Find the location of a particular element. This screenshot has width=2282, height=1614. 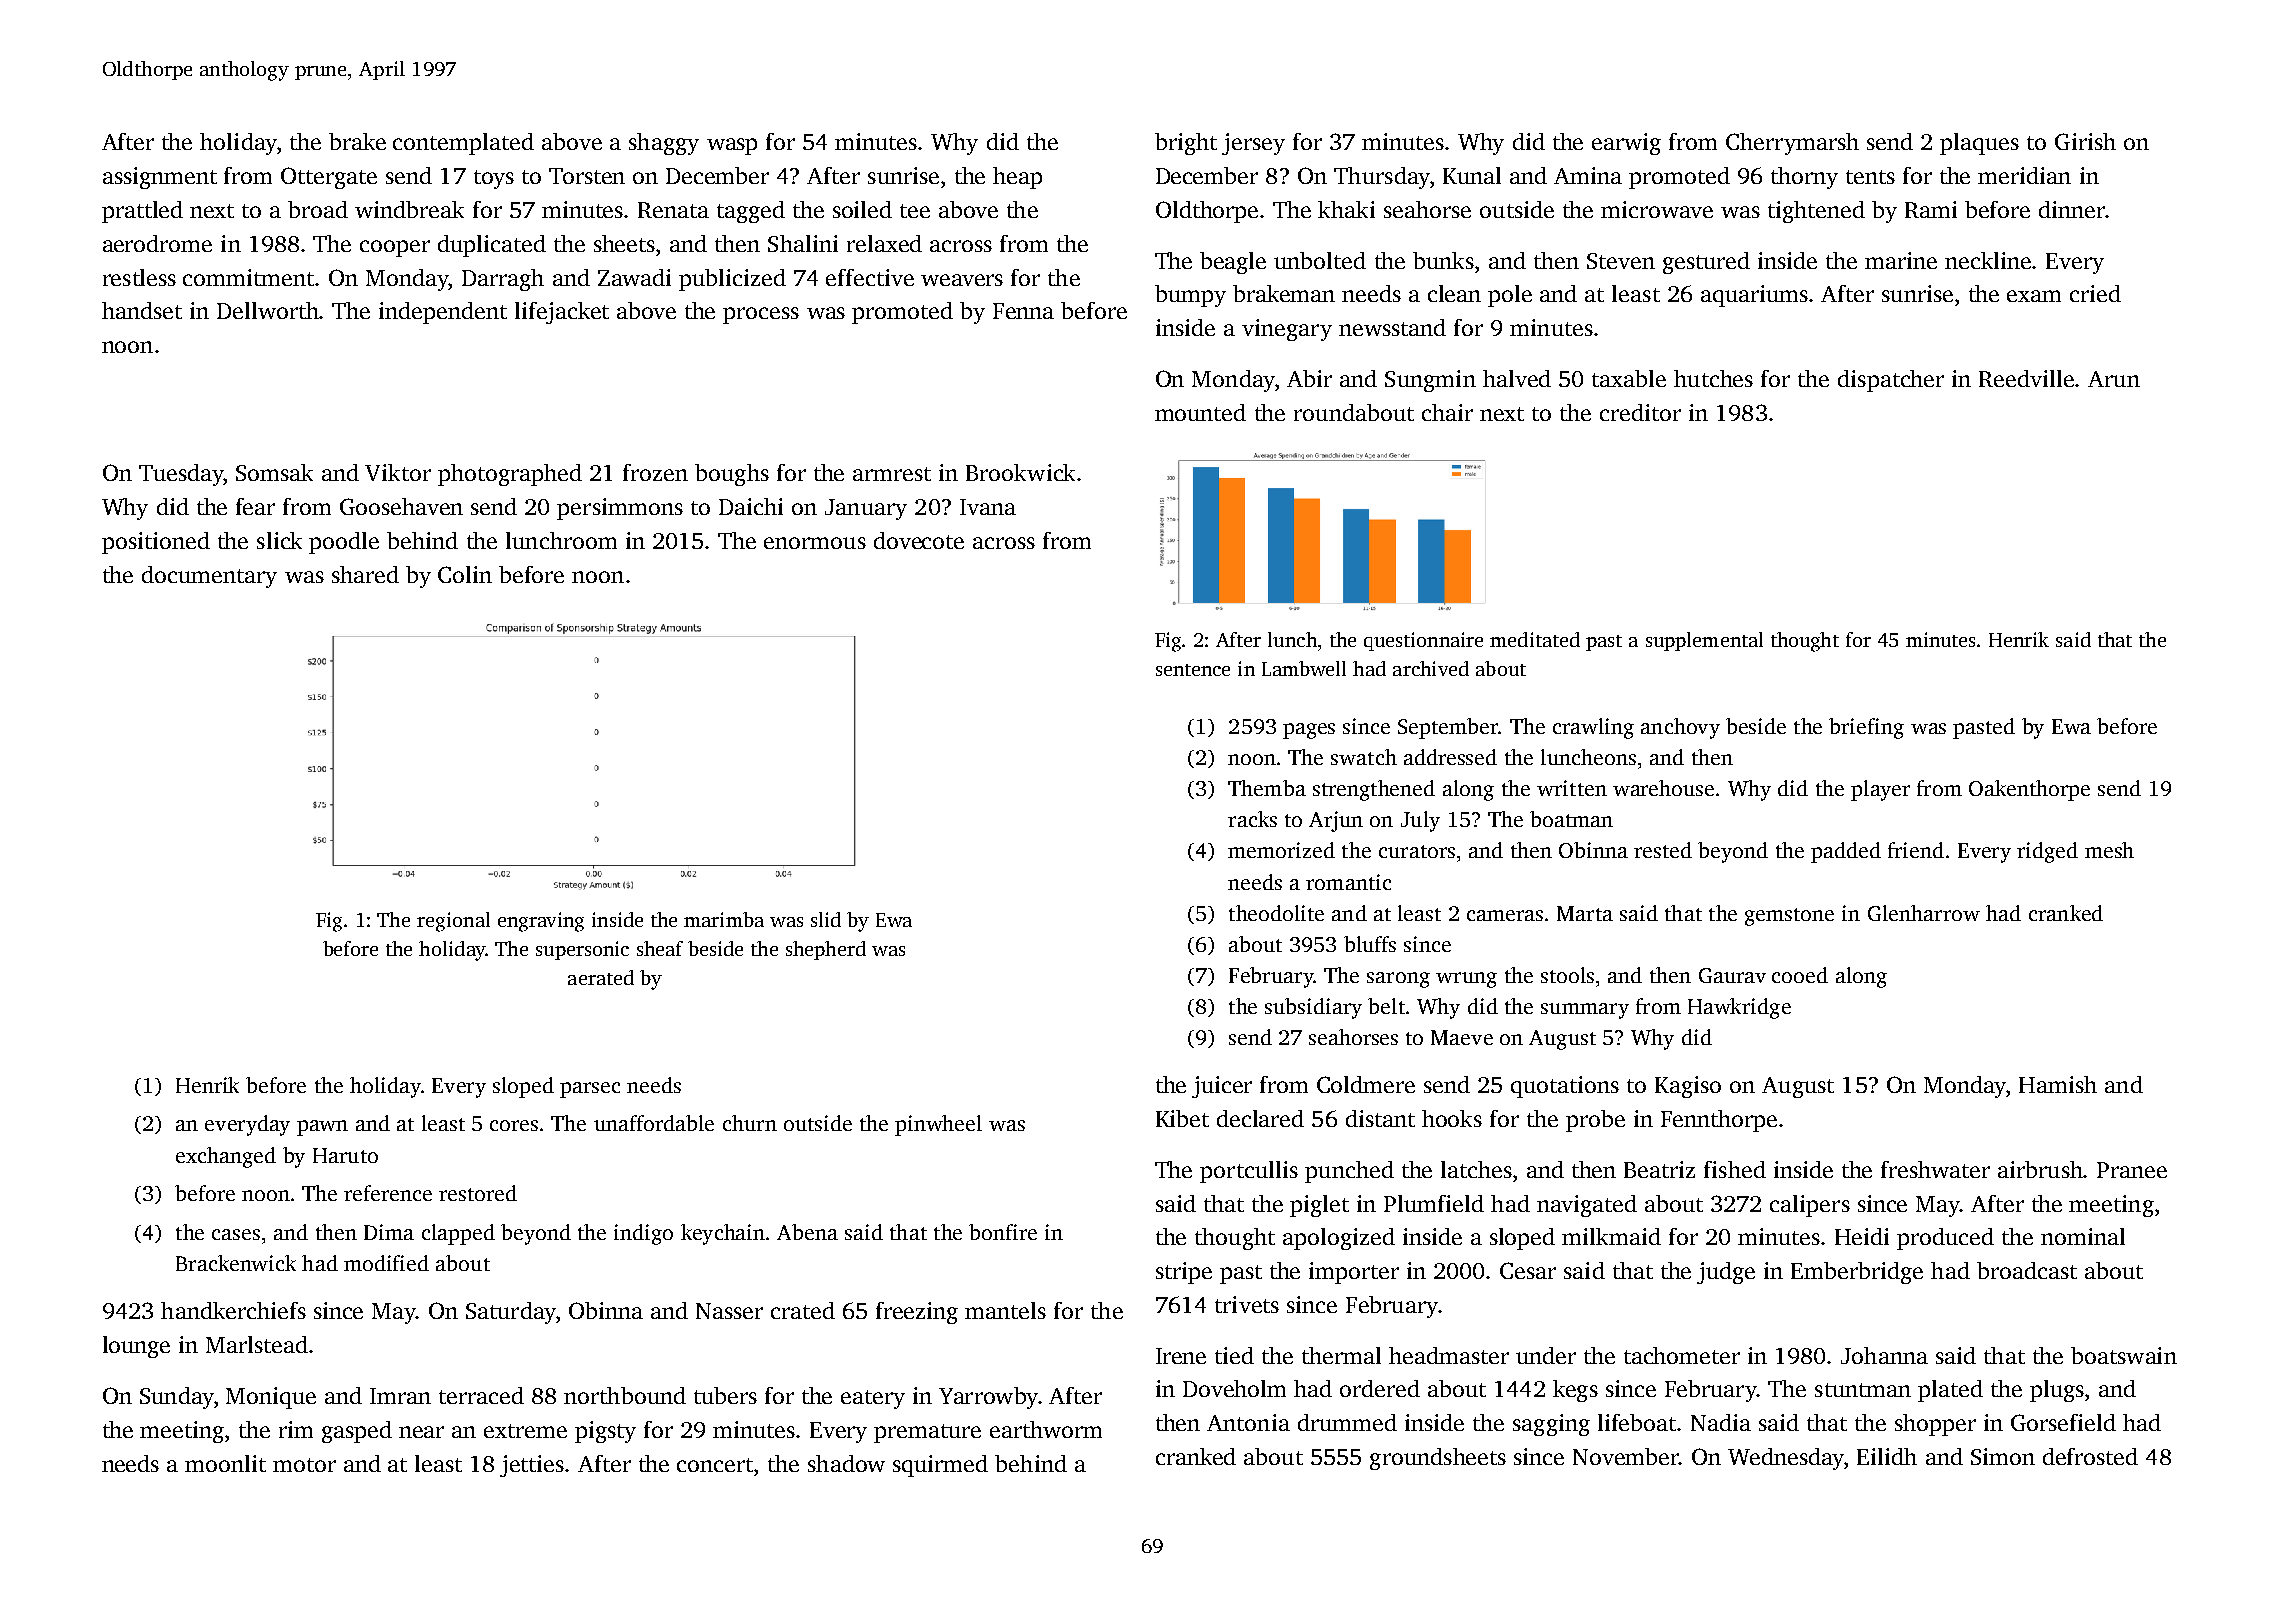

supplemental is located at coordinates (1704, 641).
